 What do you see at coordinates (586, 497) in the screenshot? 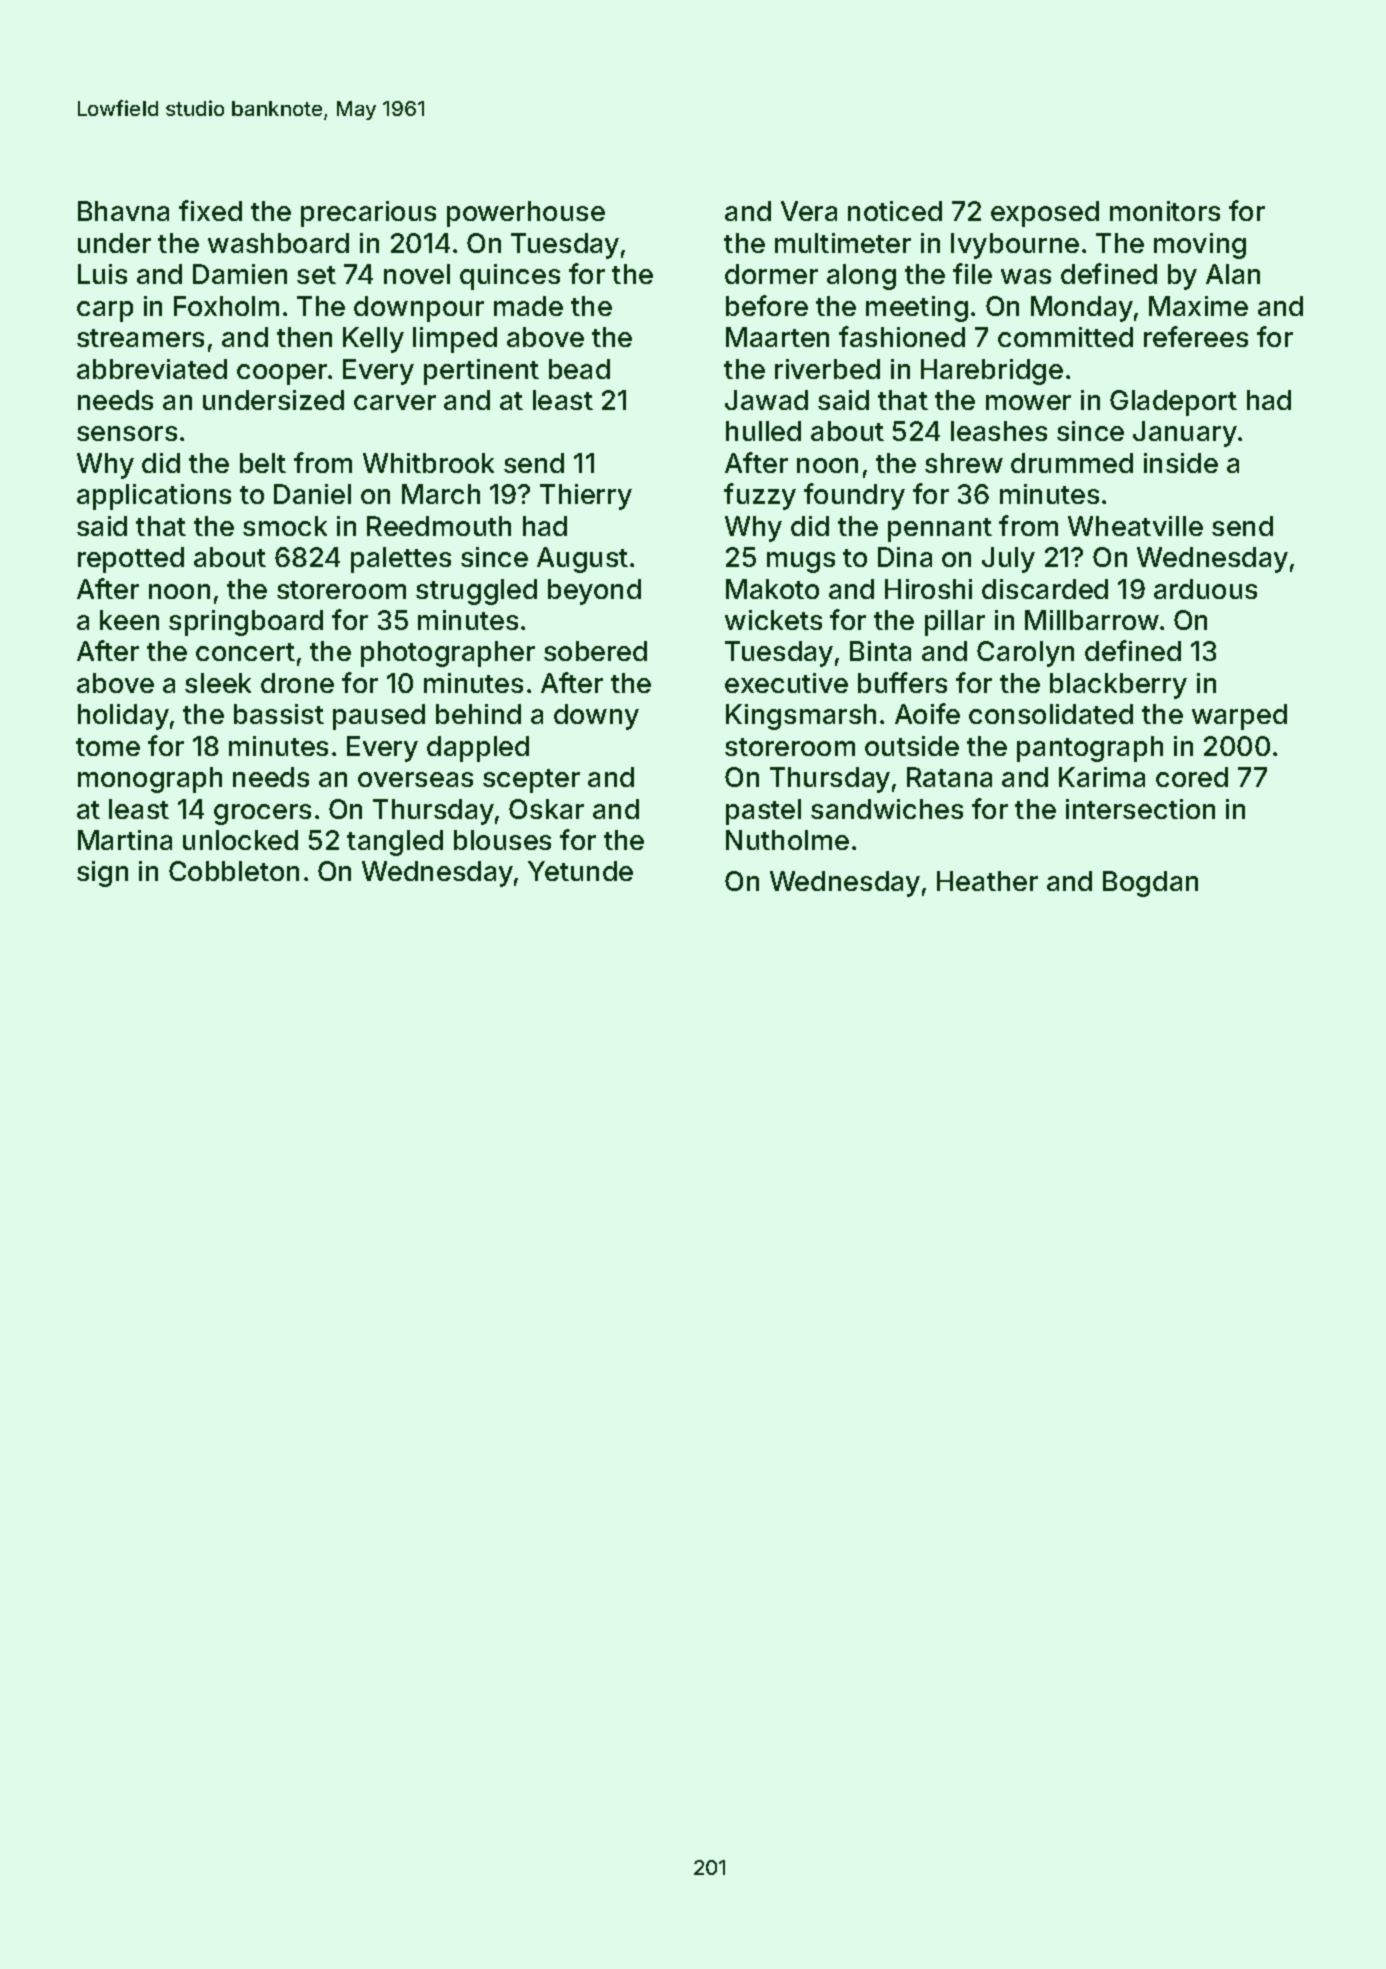
I see `Thierry` at bounding box center [586, 497].
